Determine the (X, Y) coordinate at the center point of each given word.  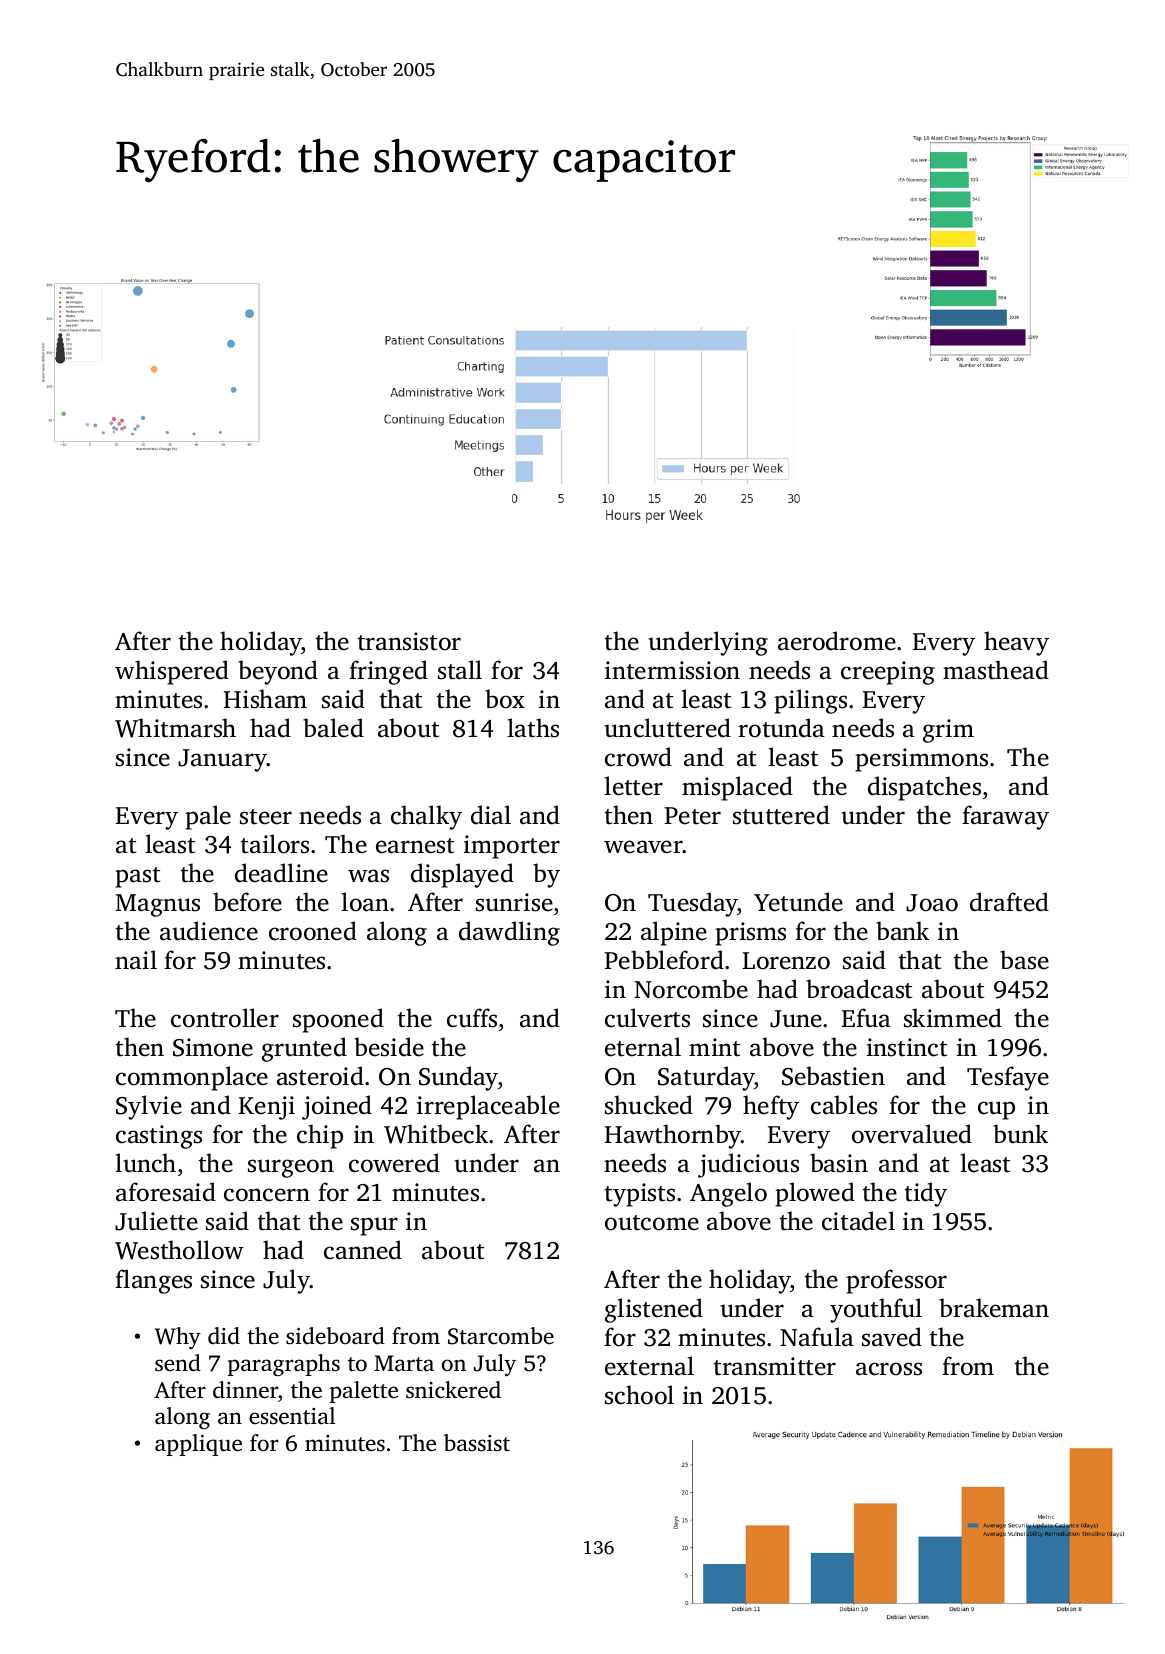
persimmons (921, 760)
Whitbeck (436, 1134)
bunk (1020, 1134)
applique (198, 1445)
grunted (304, 1049)
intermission (672, 670)
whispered (172, 672)
